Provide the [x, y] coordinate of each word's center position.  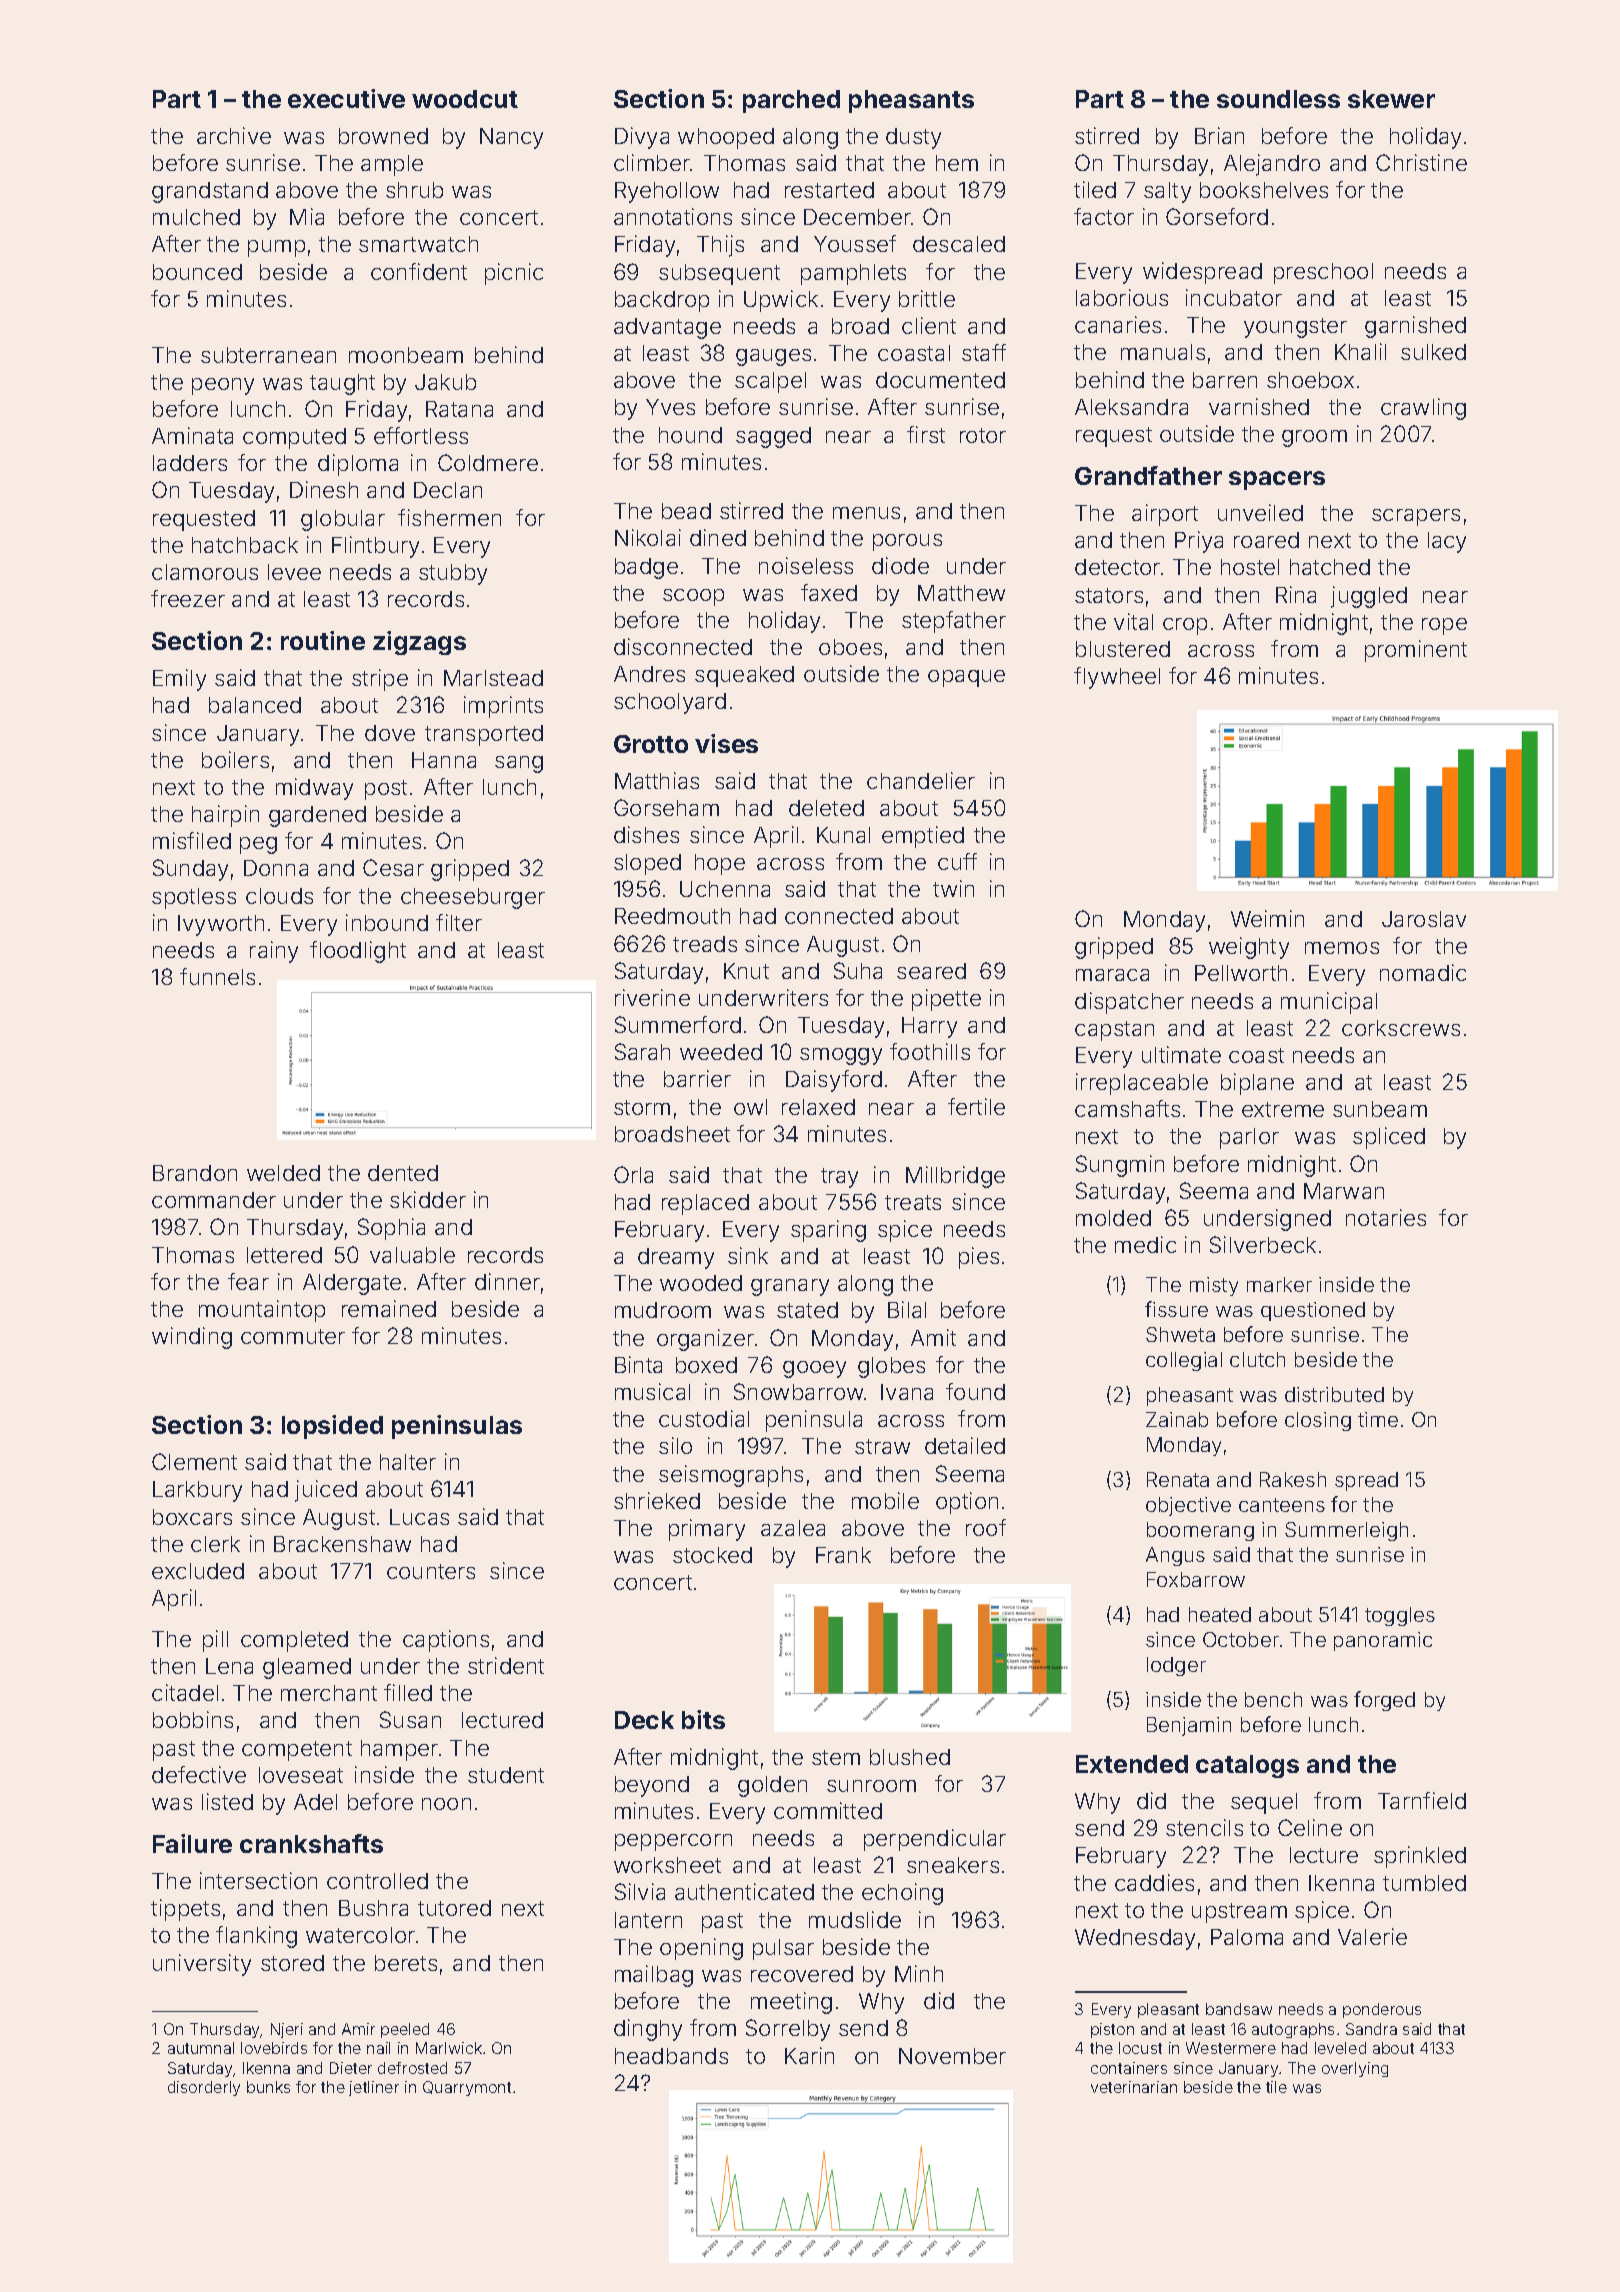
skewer [1391, 99]
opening [701, 1949]
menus [866, 513]
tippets [185, 1910]
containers [1129, 2068]
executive [346, 98]
